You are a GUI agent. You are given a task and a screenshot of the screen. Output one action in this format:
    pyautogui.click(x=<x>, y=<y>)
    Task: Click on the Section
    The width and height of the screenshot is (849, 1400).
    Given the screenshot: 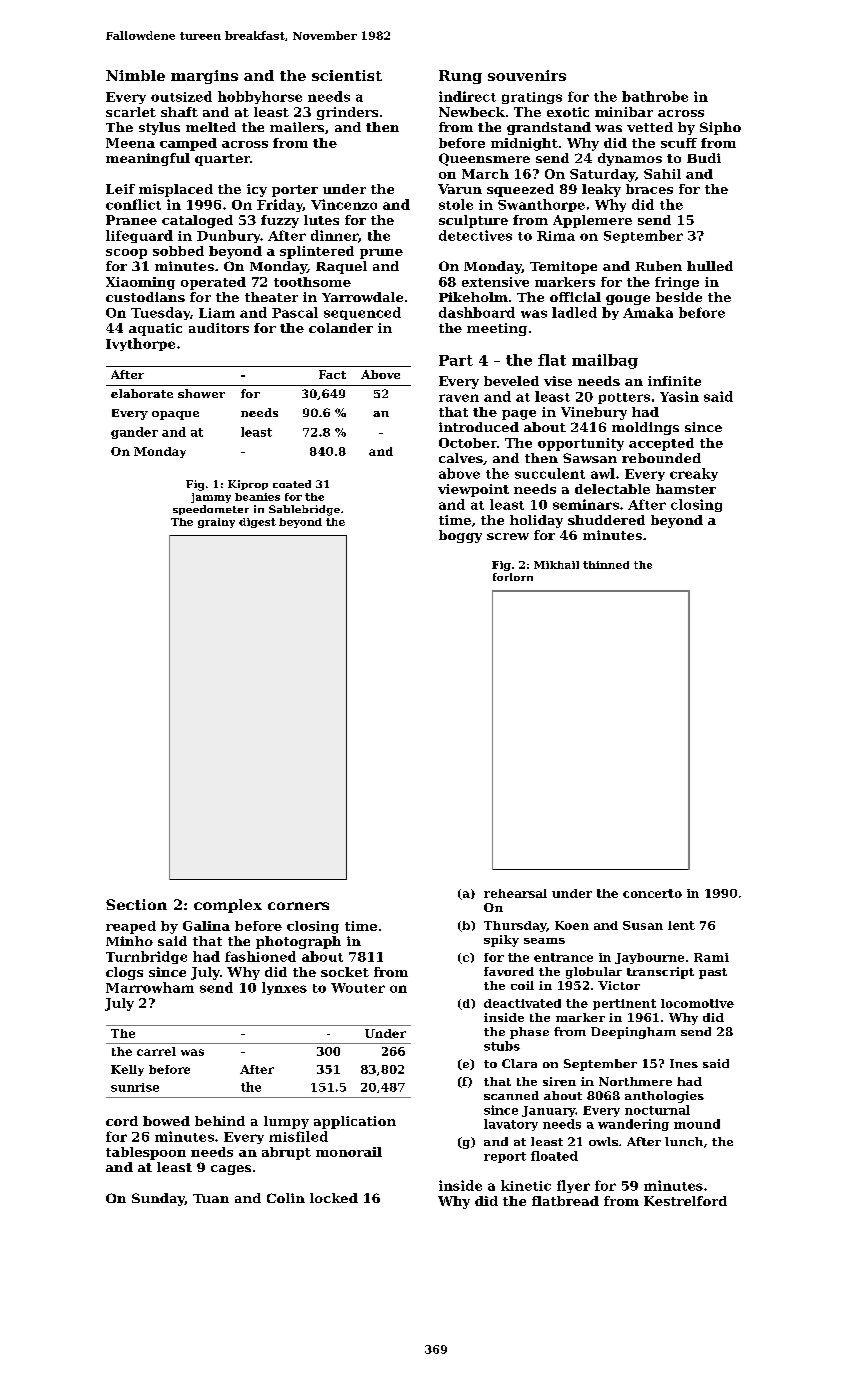 What is the action you would take?
    pyautogui.click(x=136, y=904)
